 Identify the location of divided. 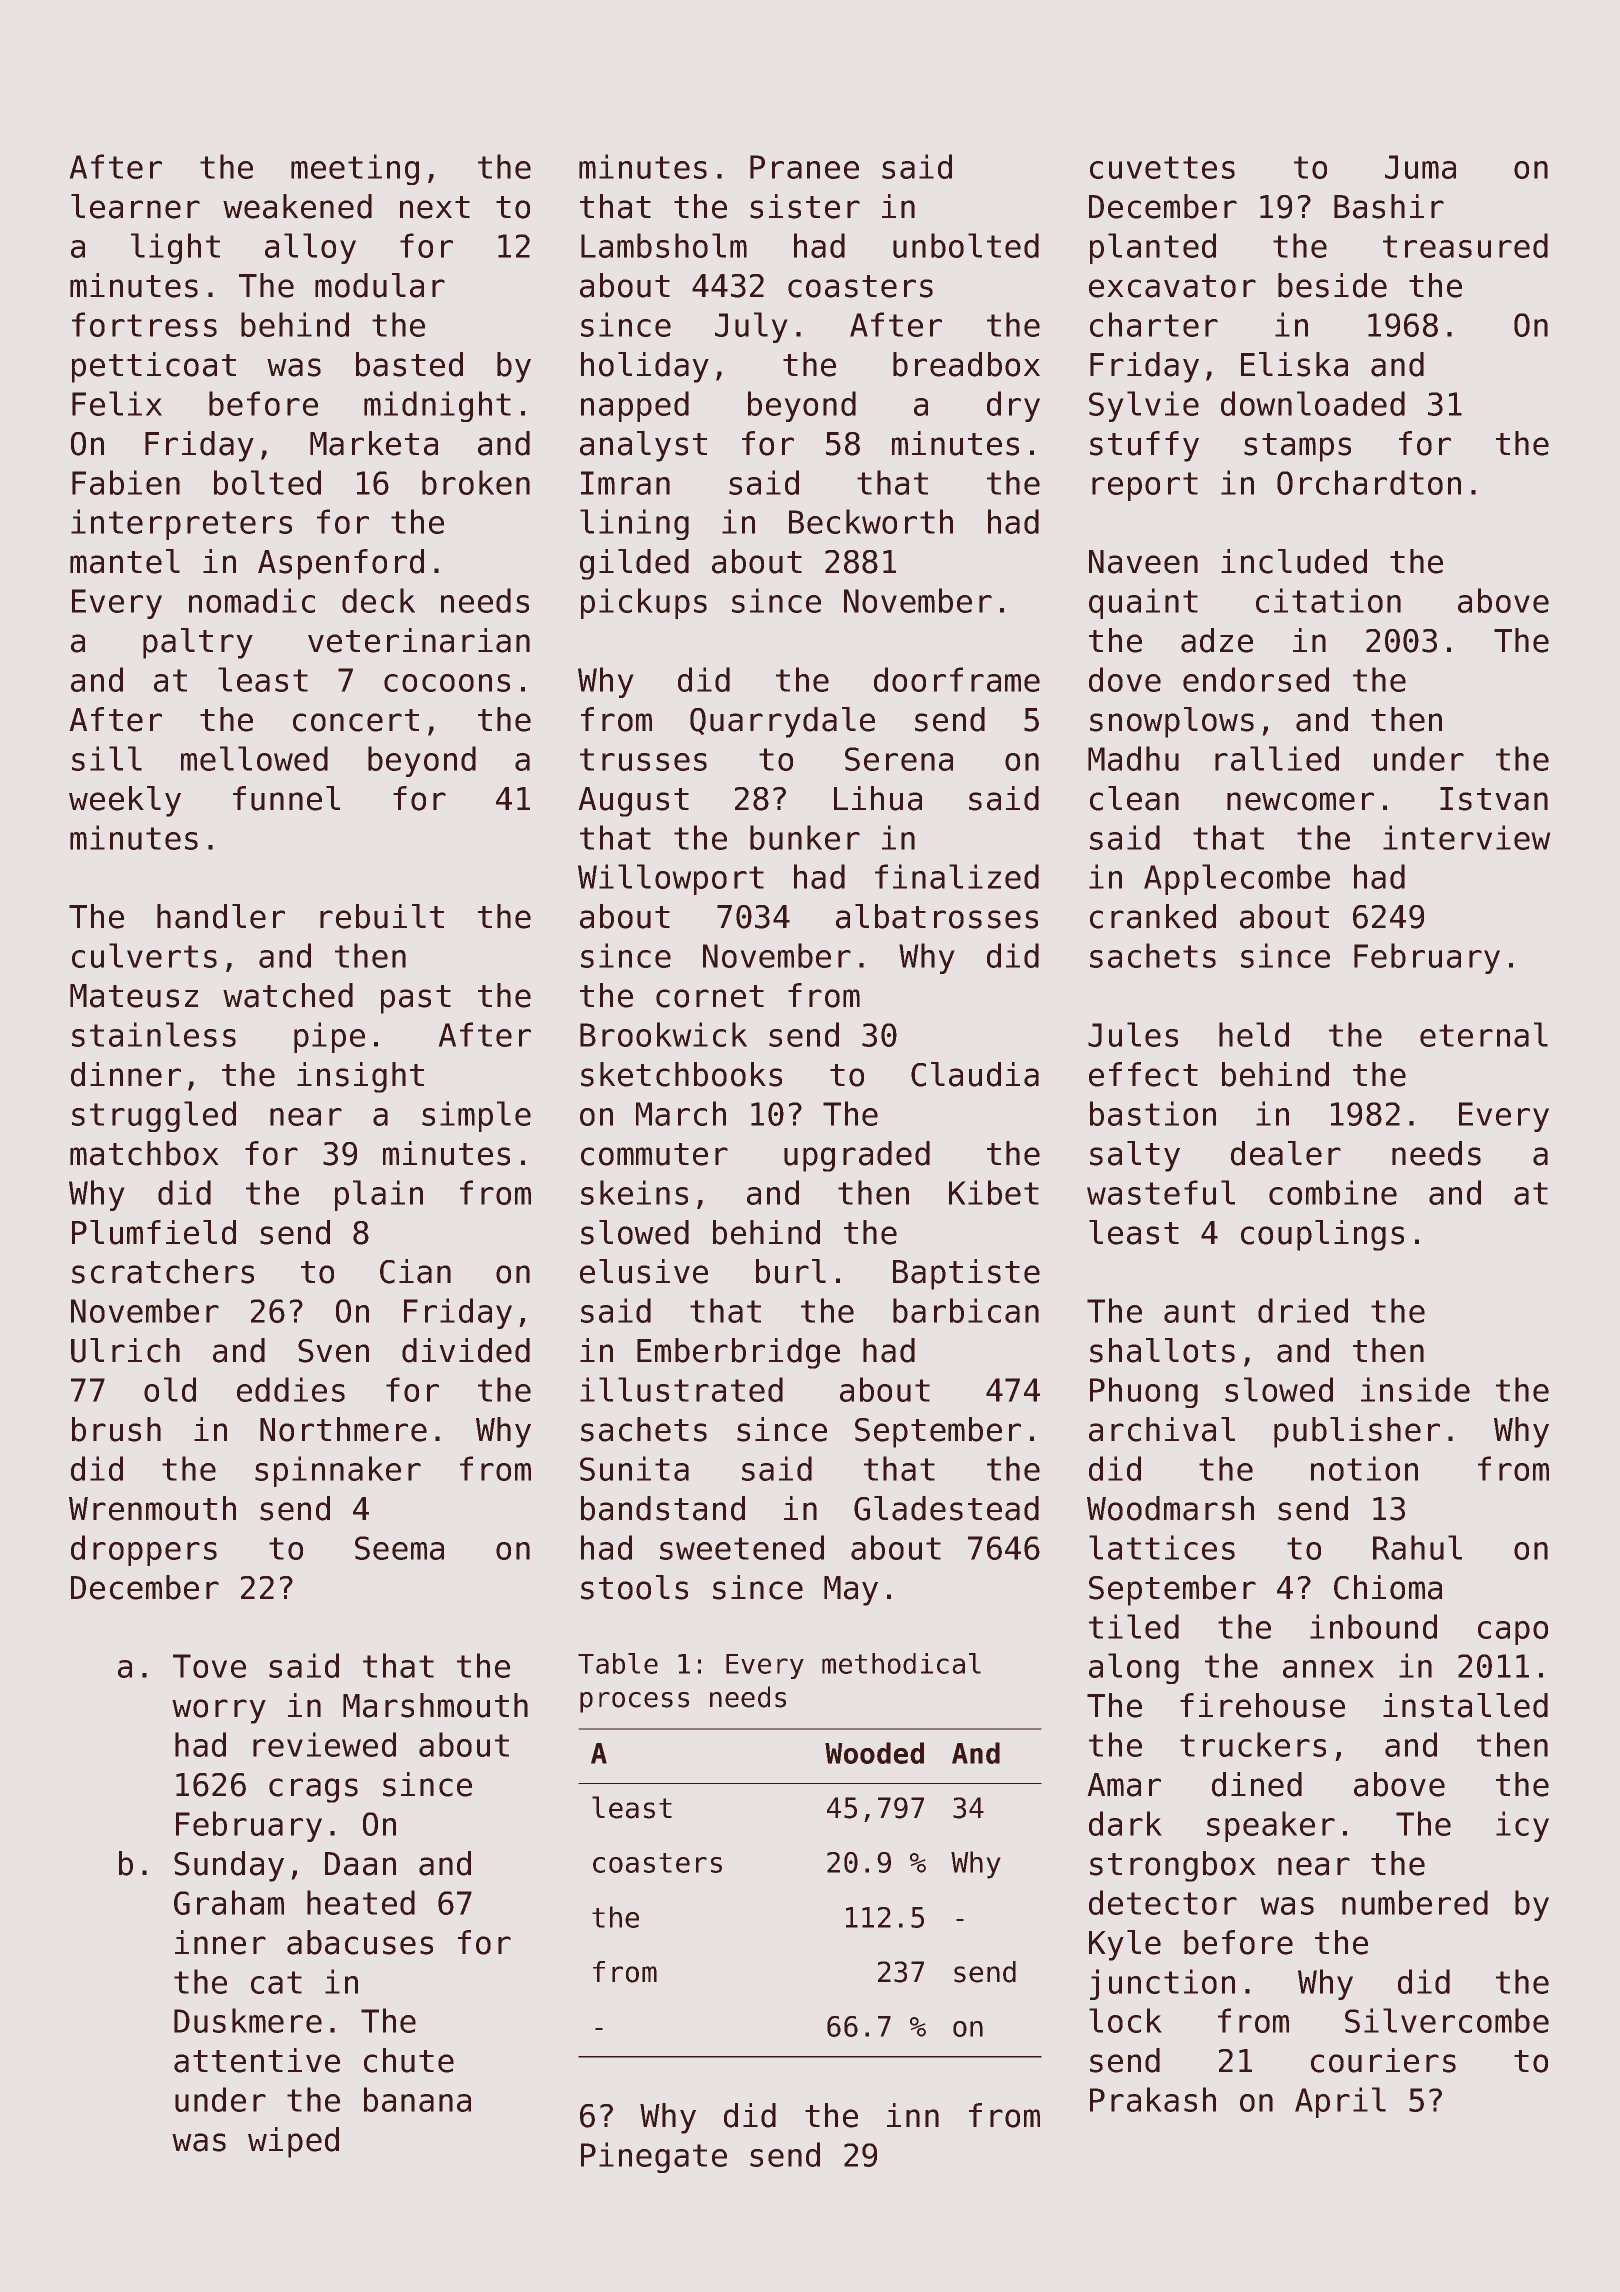
(466, 1350).
